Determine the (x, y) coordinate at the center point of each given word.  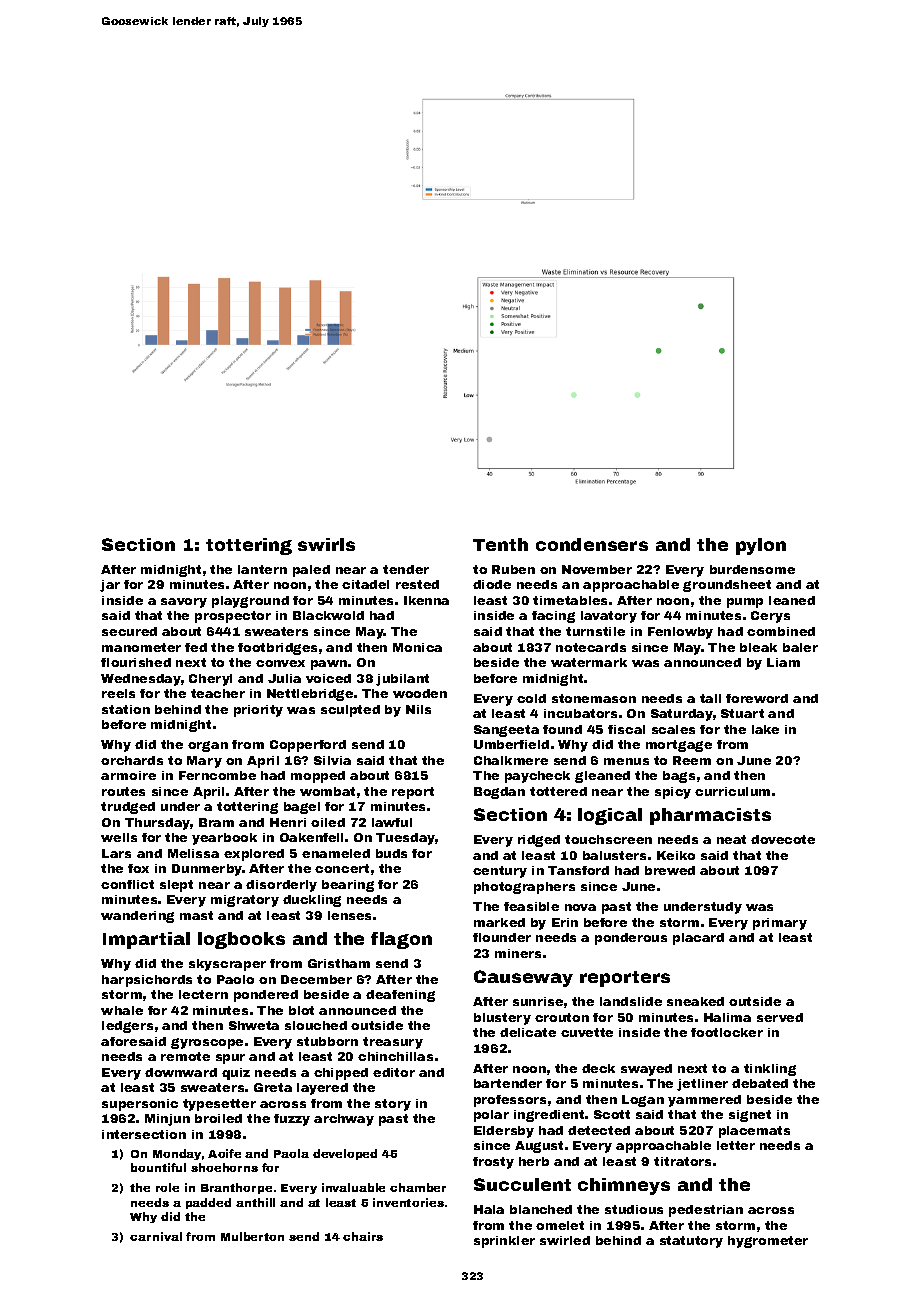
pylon (761, 546)
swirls (326, 544)
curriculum (732, 791)
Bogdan (499, 793)
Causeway (523, 978)
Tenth (500, 544)
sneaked (695, 1001)
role (167, 1187)
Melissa (193, 853)
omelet (560, 1225)
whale (122, 1010)
